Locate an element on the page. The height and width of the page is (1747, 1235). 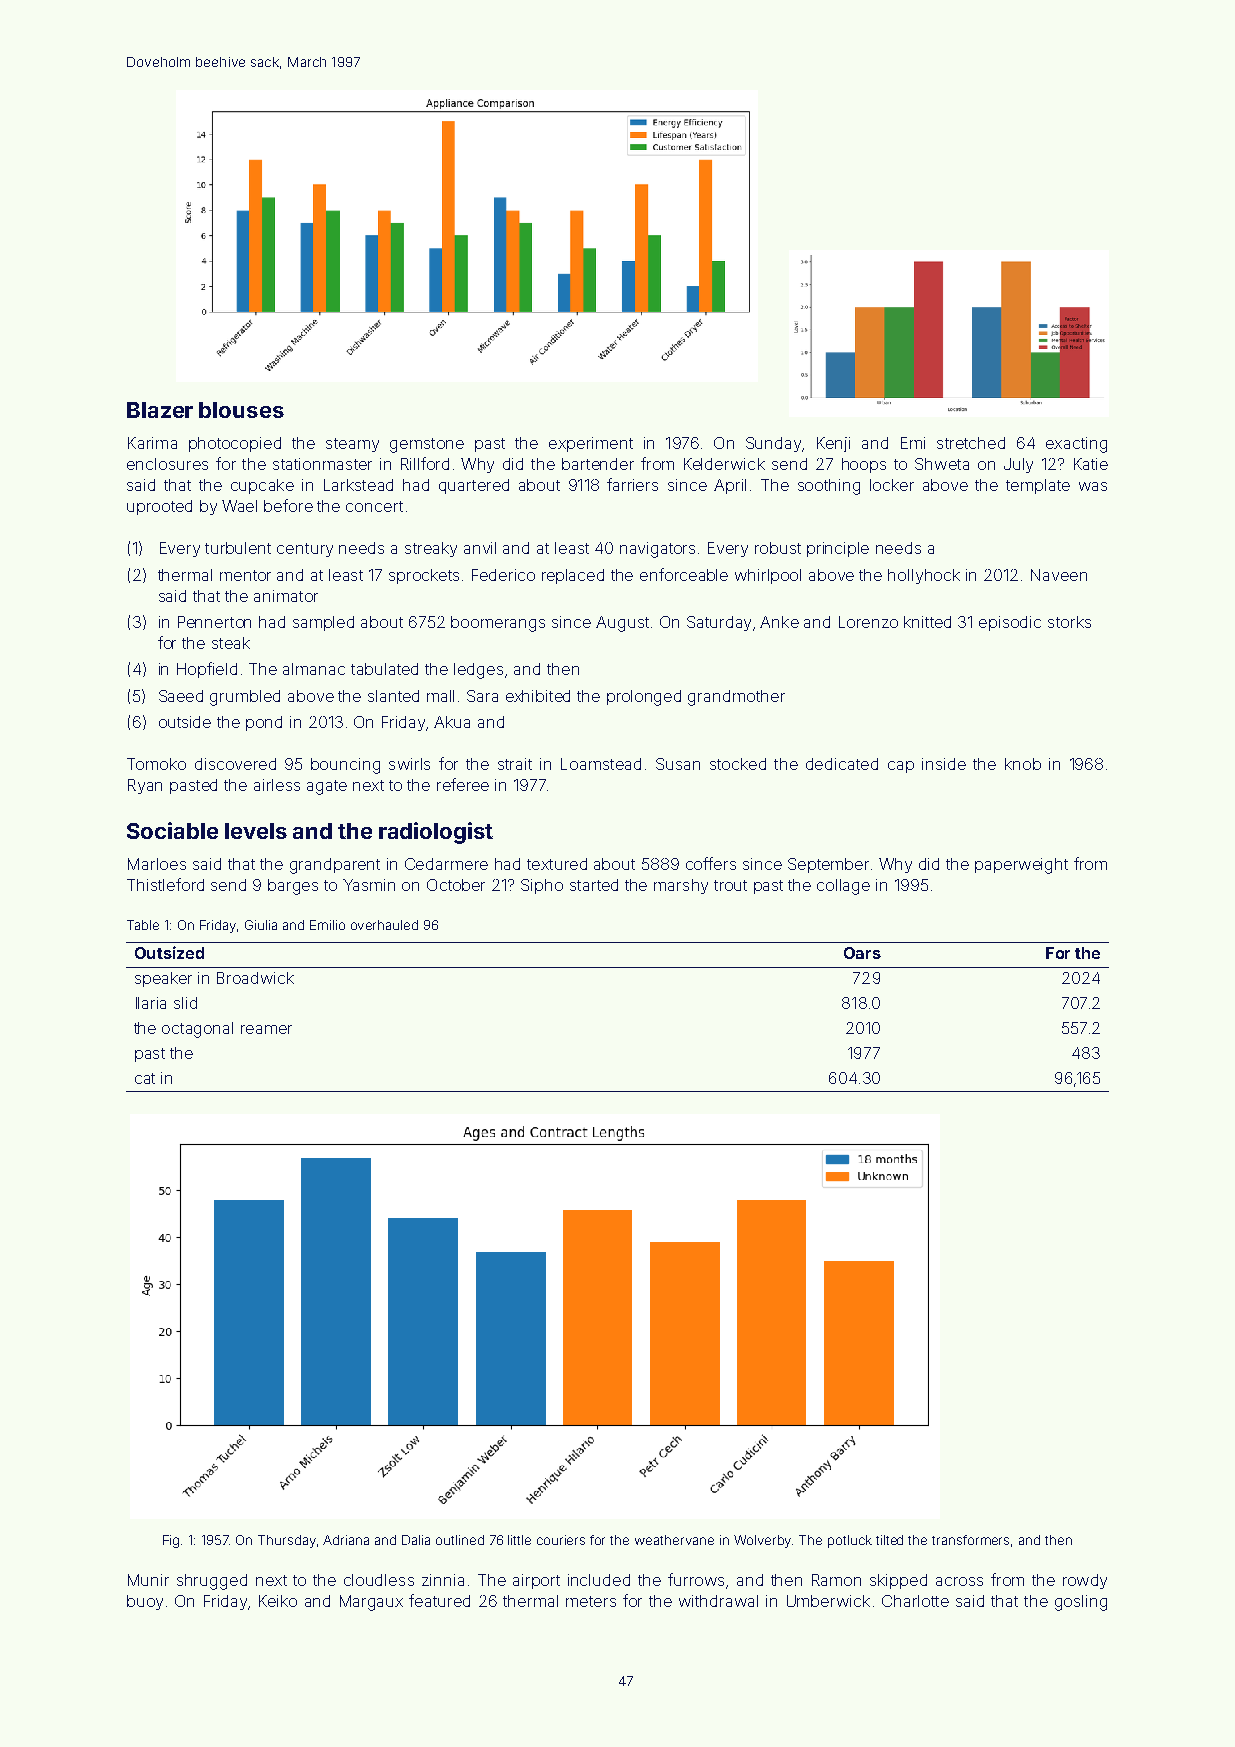
buoy is located at coordinates (145, 1602).
